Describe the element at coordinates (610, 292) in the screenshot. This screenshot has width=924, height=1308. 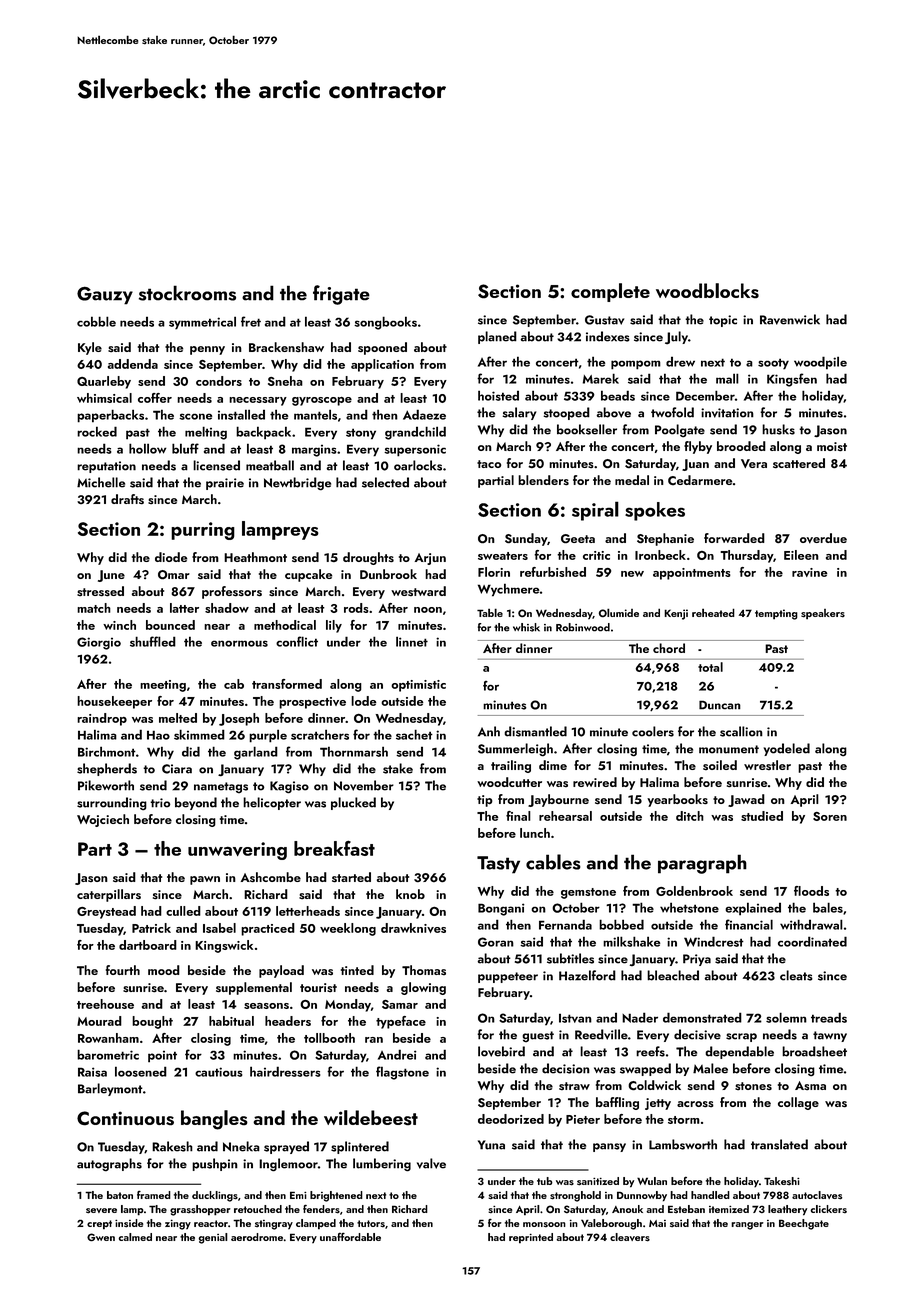
I see `complete` at that location.
